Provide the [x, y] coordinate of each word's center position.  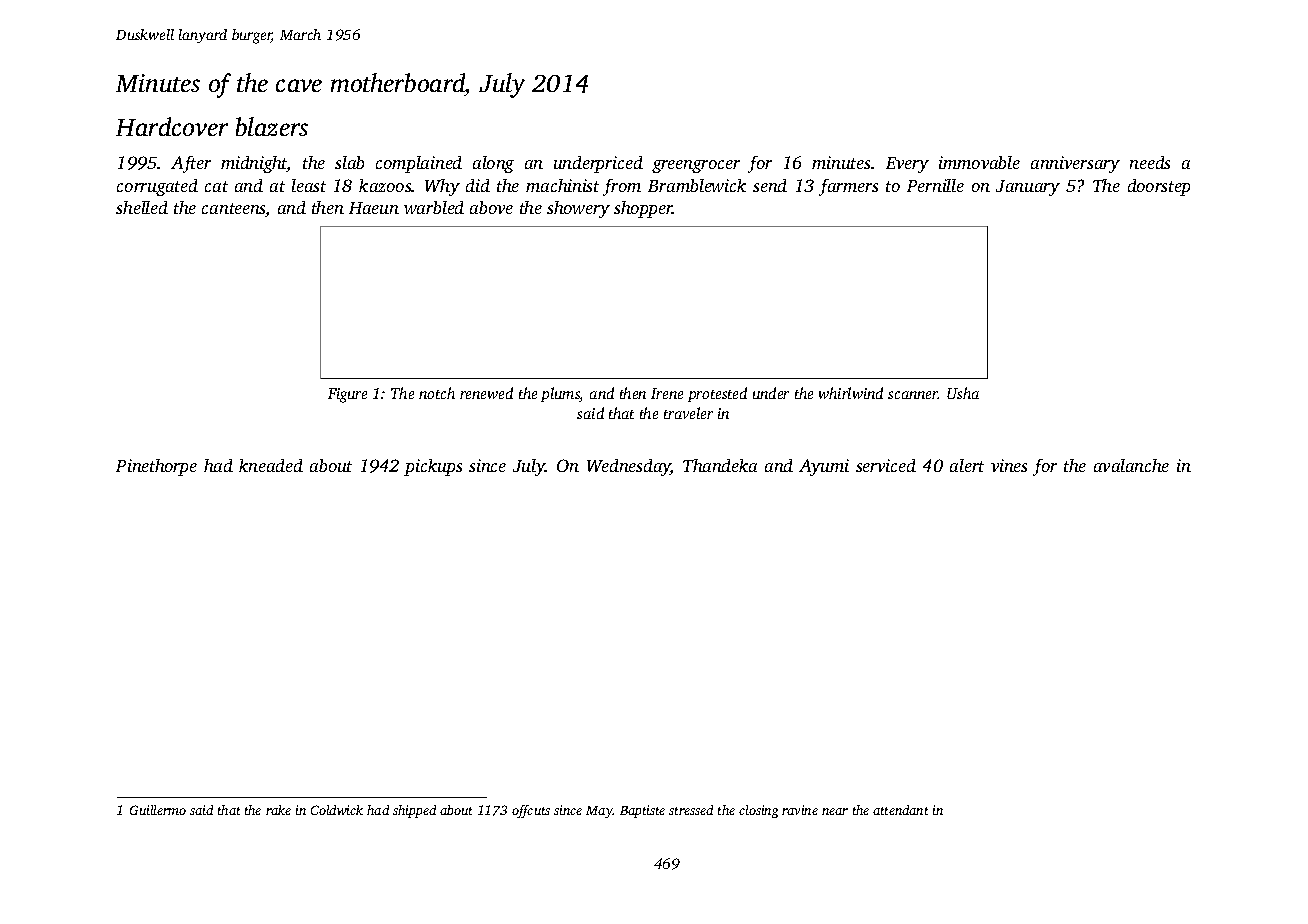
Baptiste [642, 811]
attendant [900, 810]
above [491, 207]
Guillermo [158, 810]
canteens [234, 210]
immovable [979, 162]
